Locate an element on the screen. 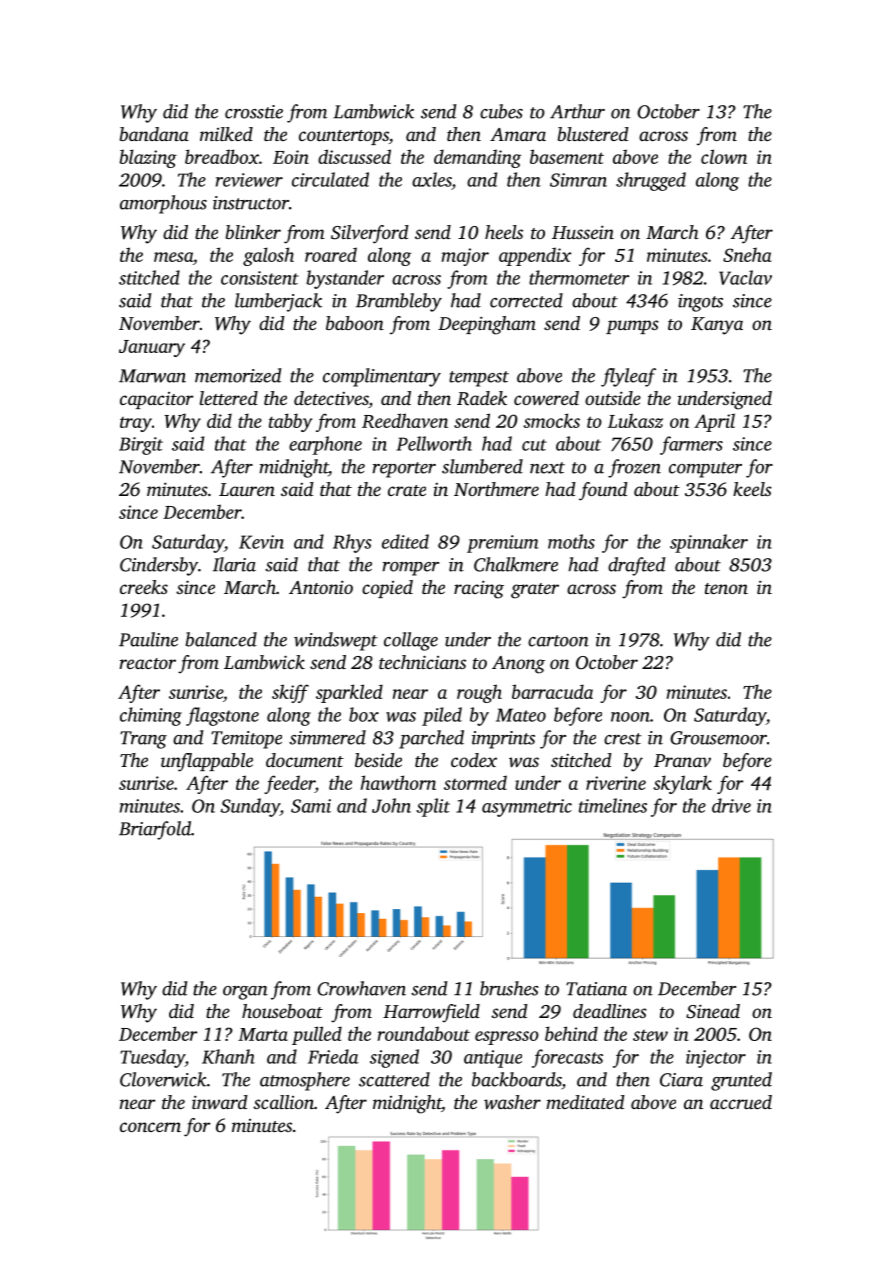 The image size is (891, 1265). memorized is located at coordinates (238, 375).
